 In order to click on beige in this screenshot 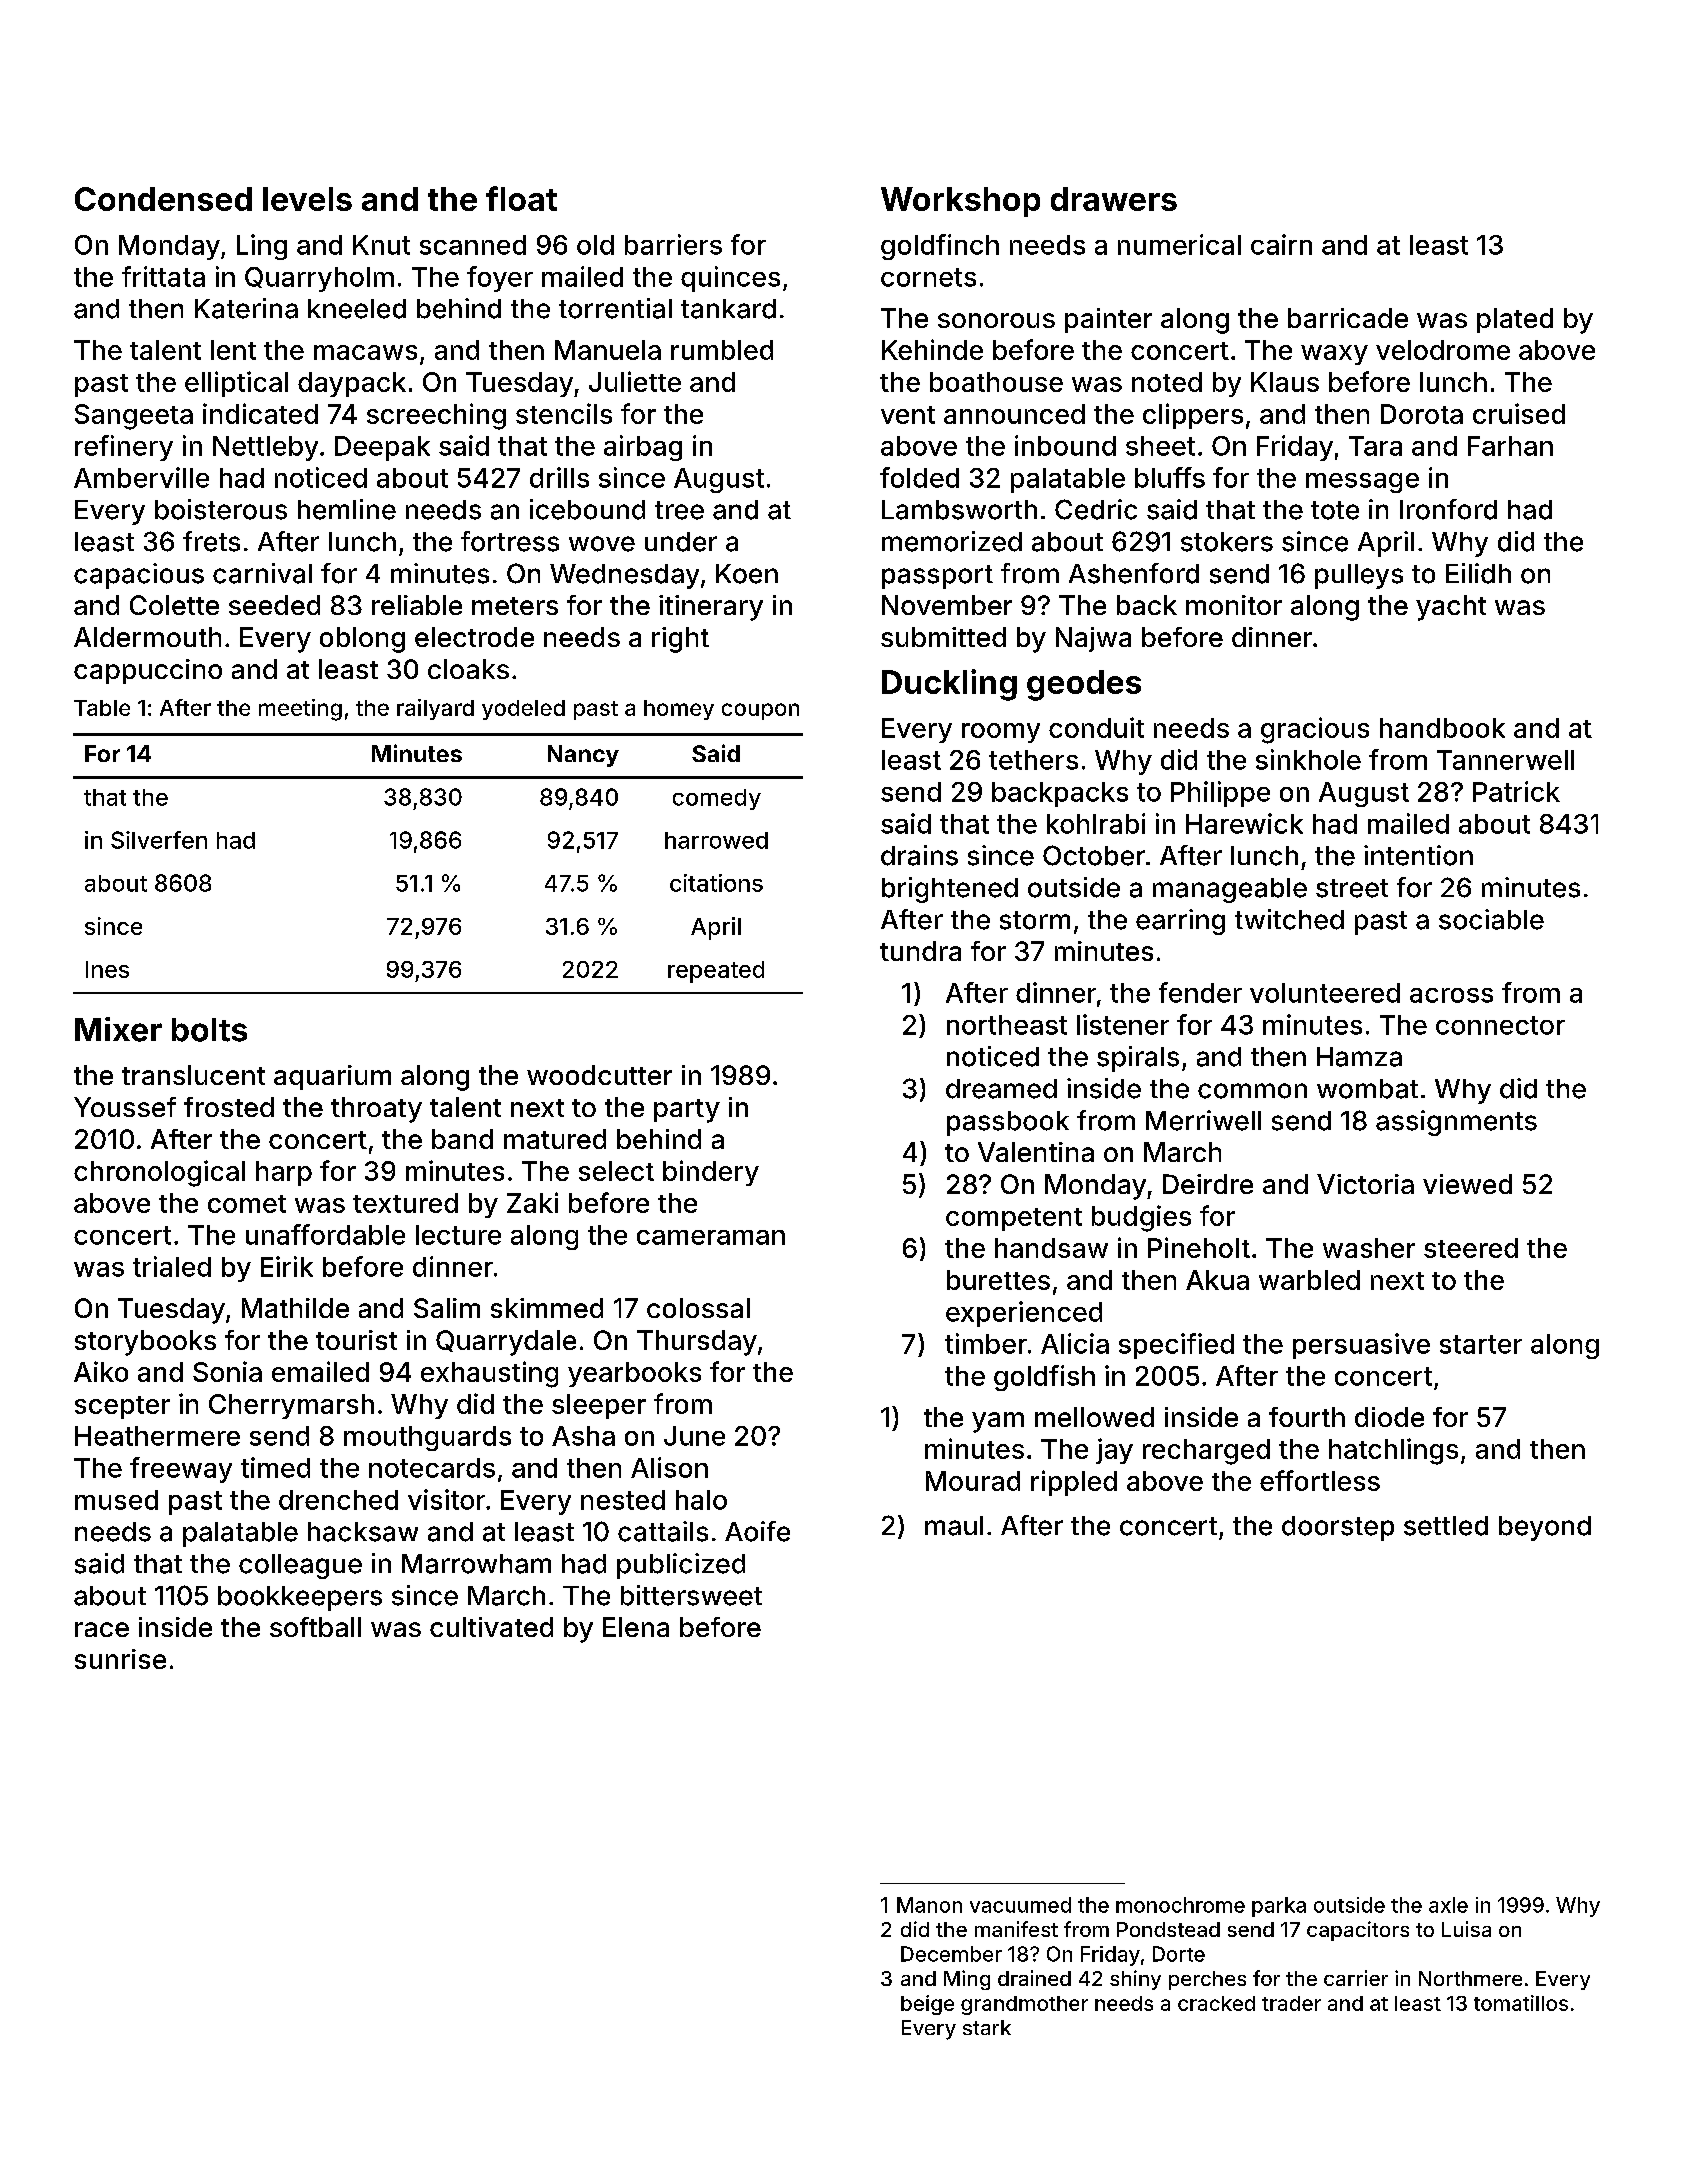, I will do `click(927, 2005)`.
